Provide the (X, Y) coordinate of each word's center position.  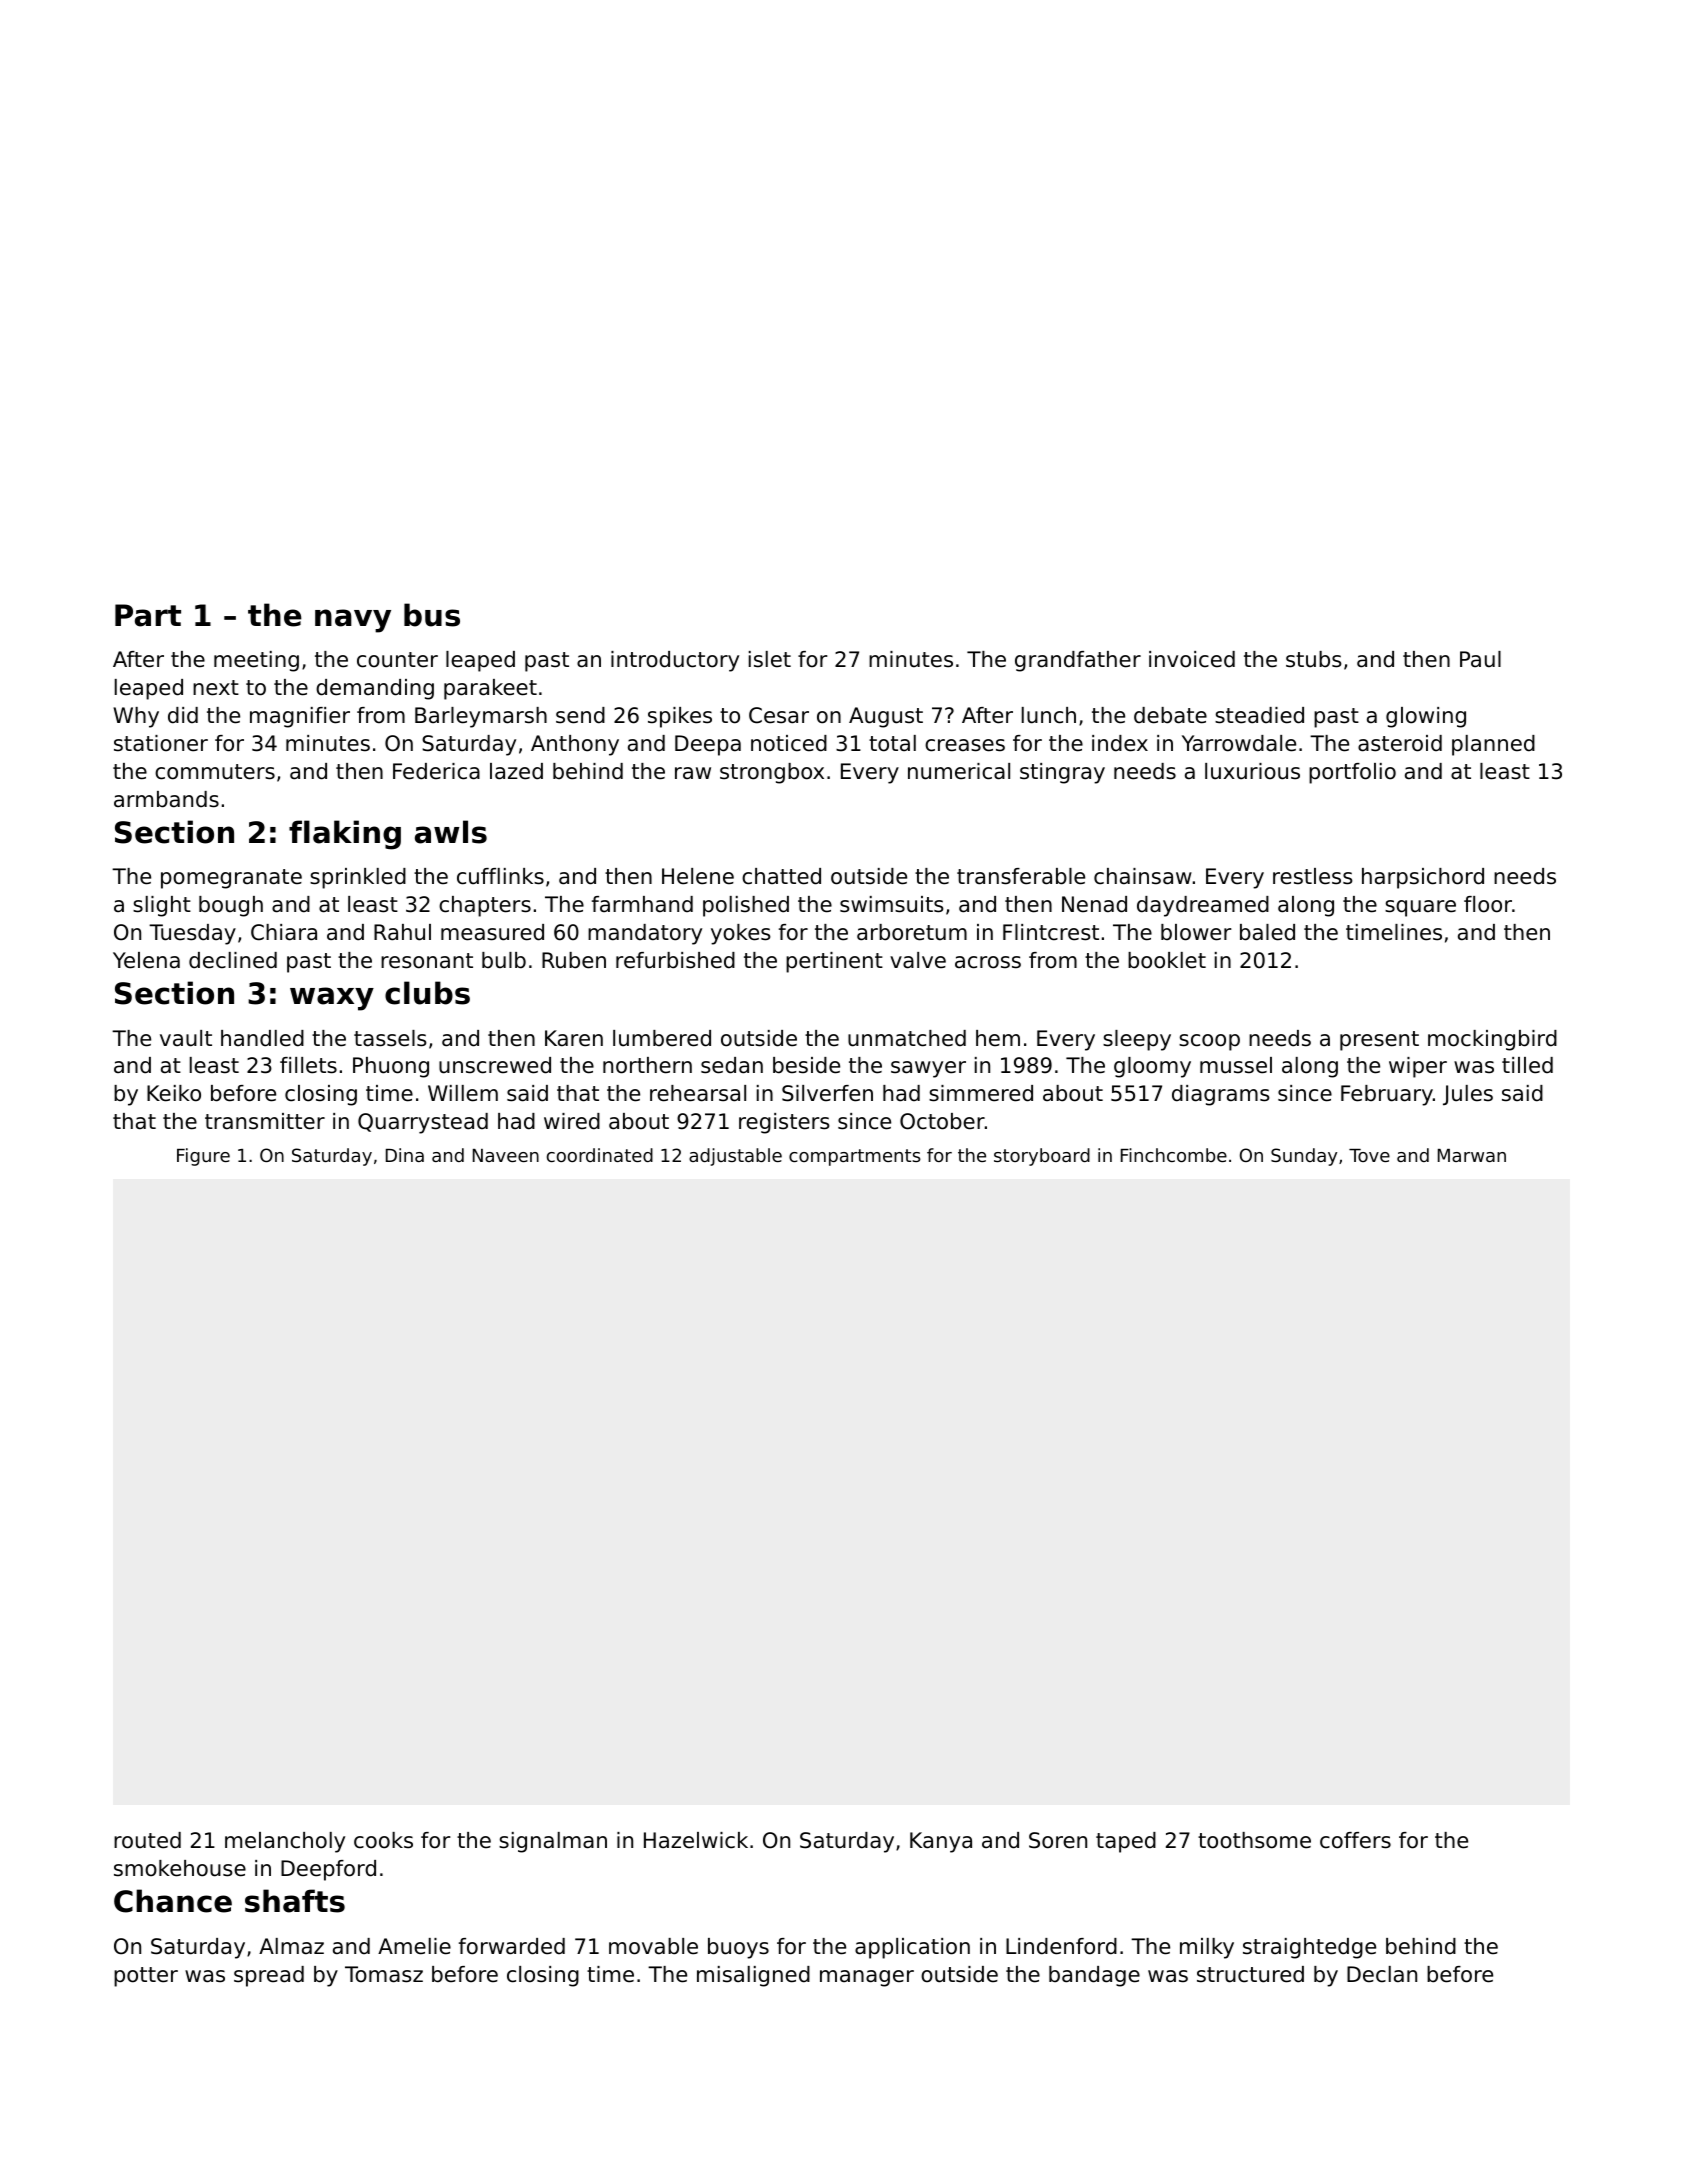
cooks (383, 1840)
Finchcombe (1174, 1155)
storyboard (1042, 1157)
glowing (1426, 717)
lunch (1049, 715)
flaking (345, 835)
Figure (203, 1157)
